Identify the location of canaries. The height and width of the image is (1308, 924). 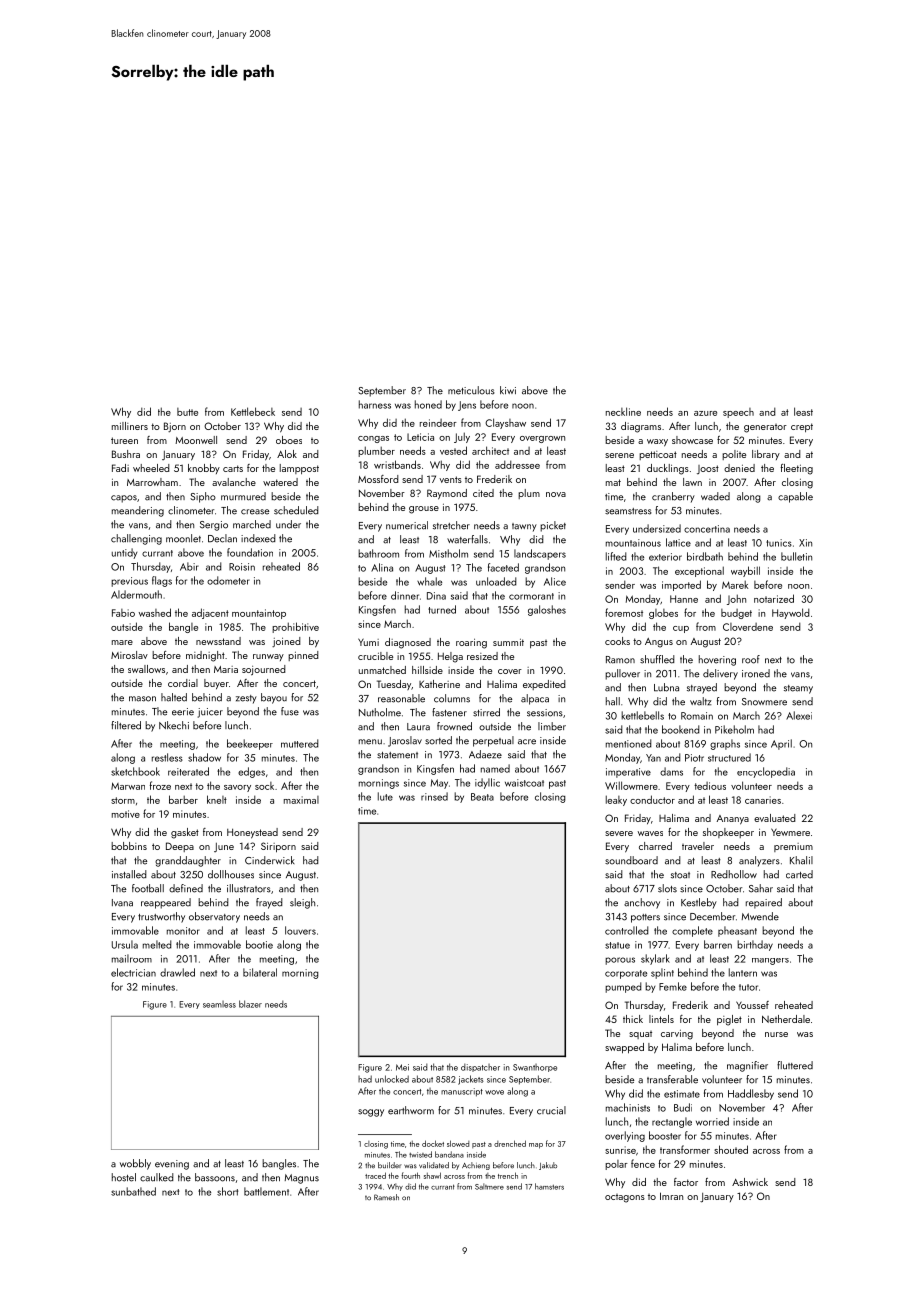
(763, 800).
